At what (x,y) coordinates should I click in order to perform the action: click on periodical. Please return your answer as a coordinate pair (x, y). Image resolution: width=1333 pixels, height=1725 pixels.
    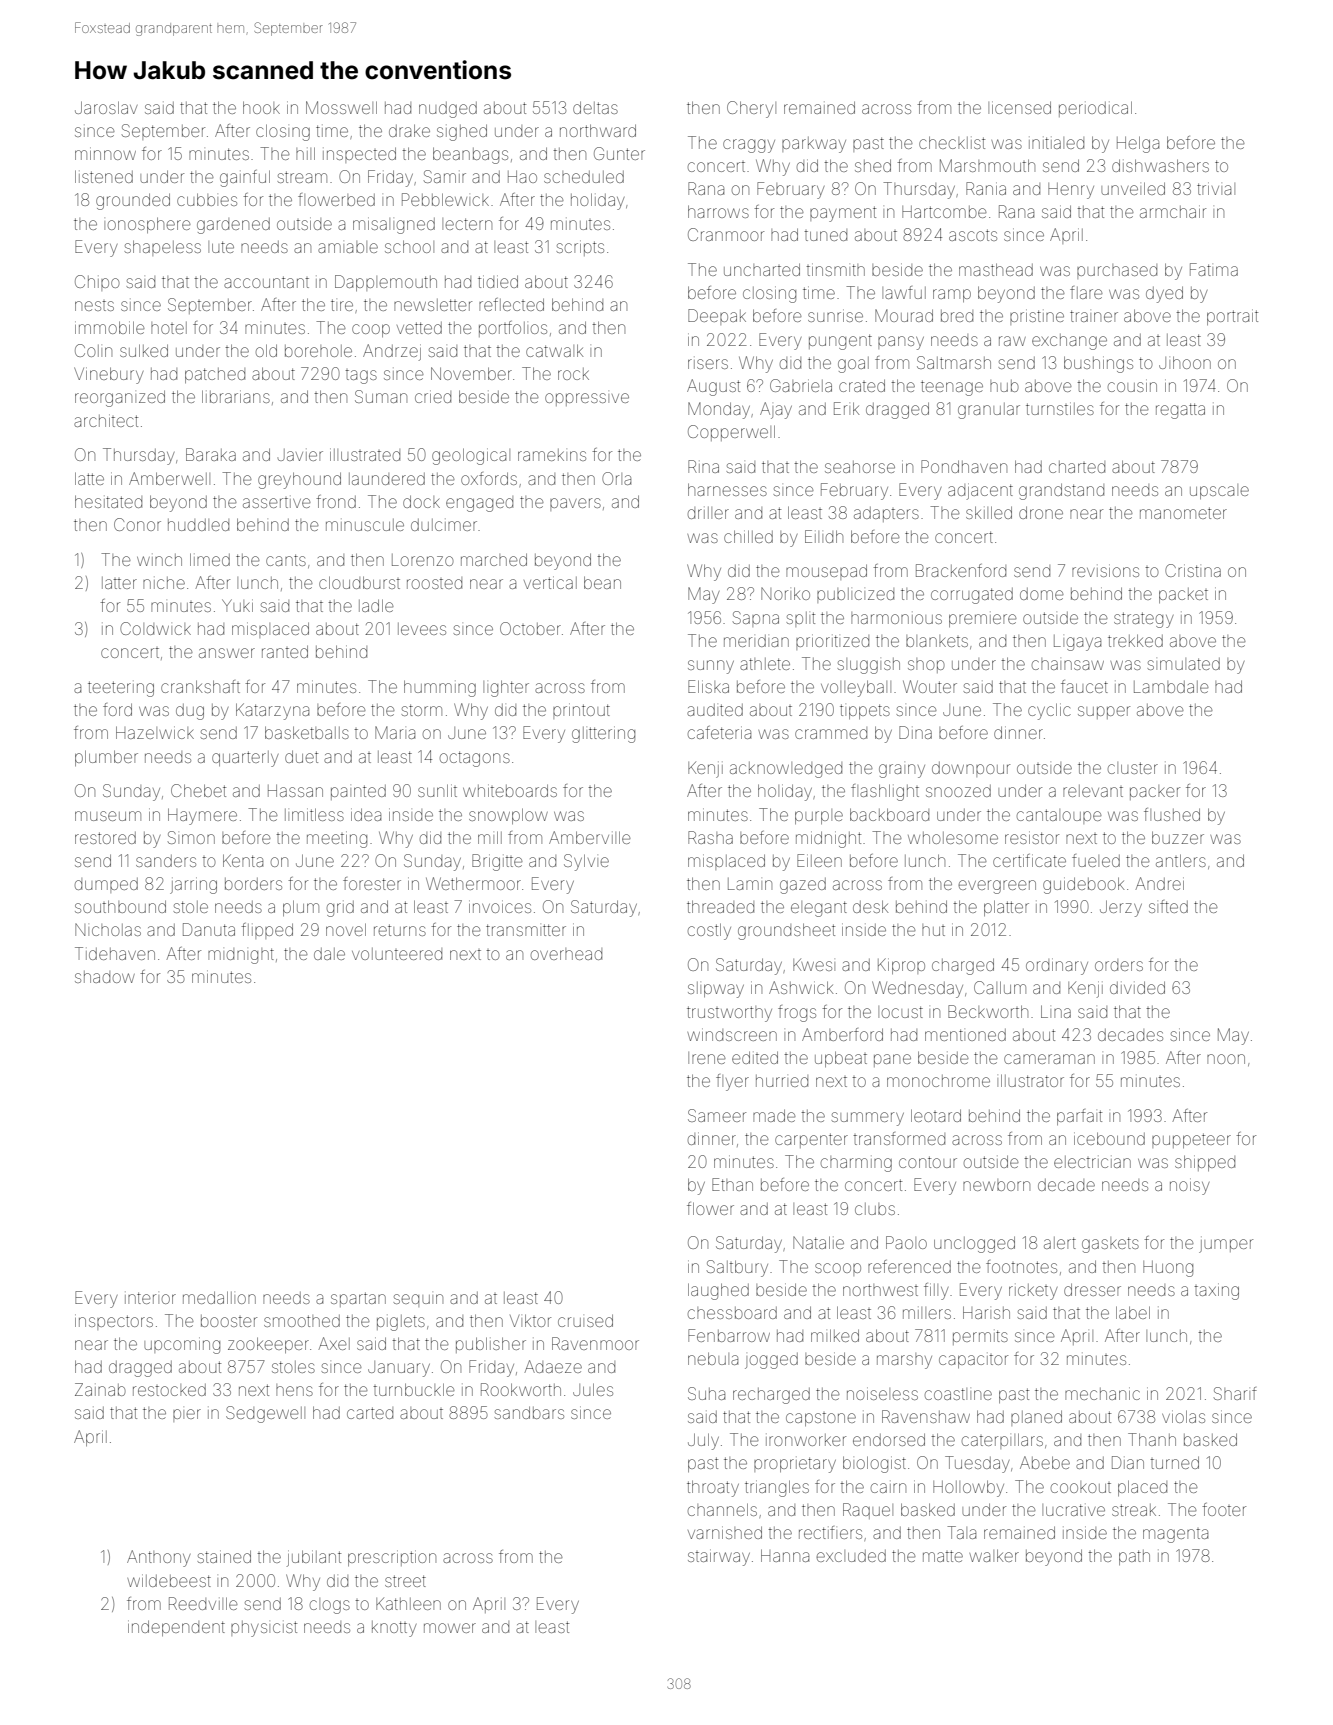
    Looking at the image, I should click on (1095, 109).
